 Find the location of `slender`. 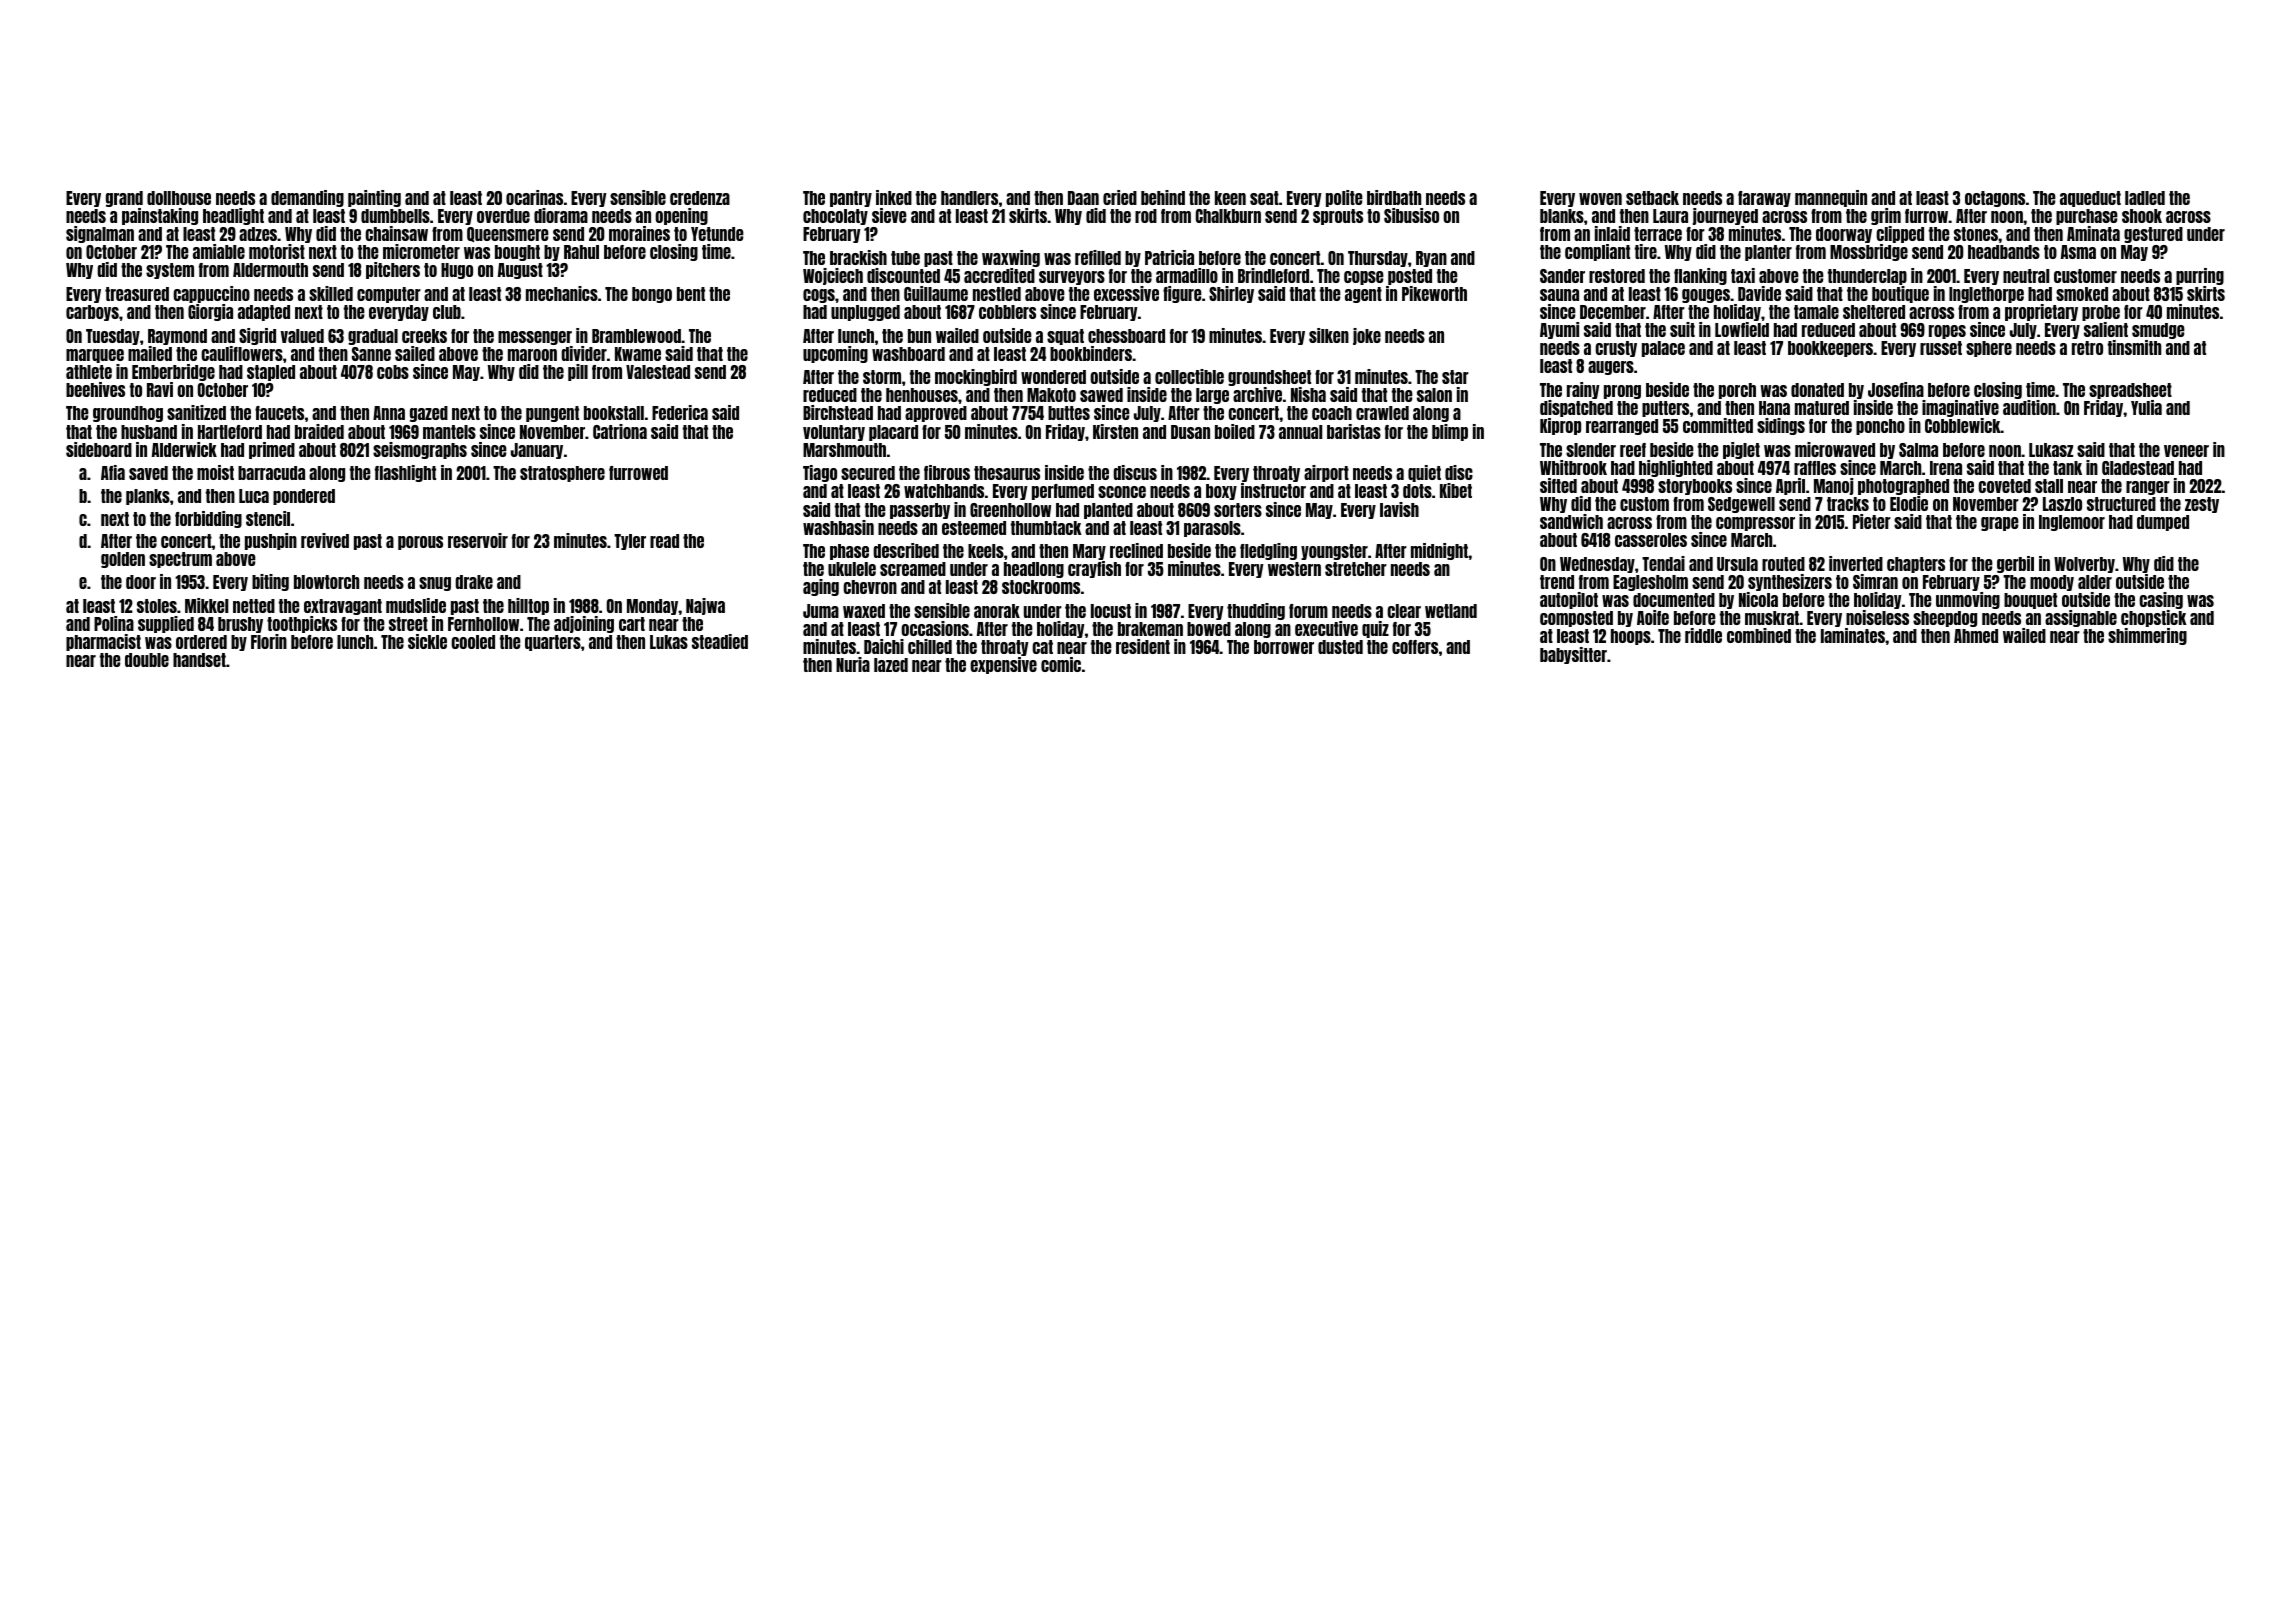

slender is located at coordinates (1591, 450).
